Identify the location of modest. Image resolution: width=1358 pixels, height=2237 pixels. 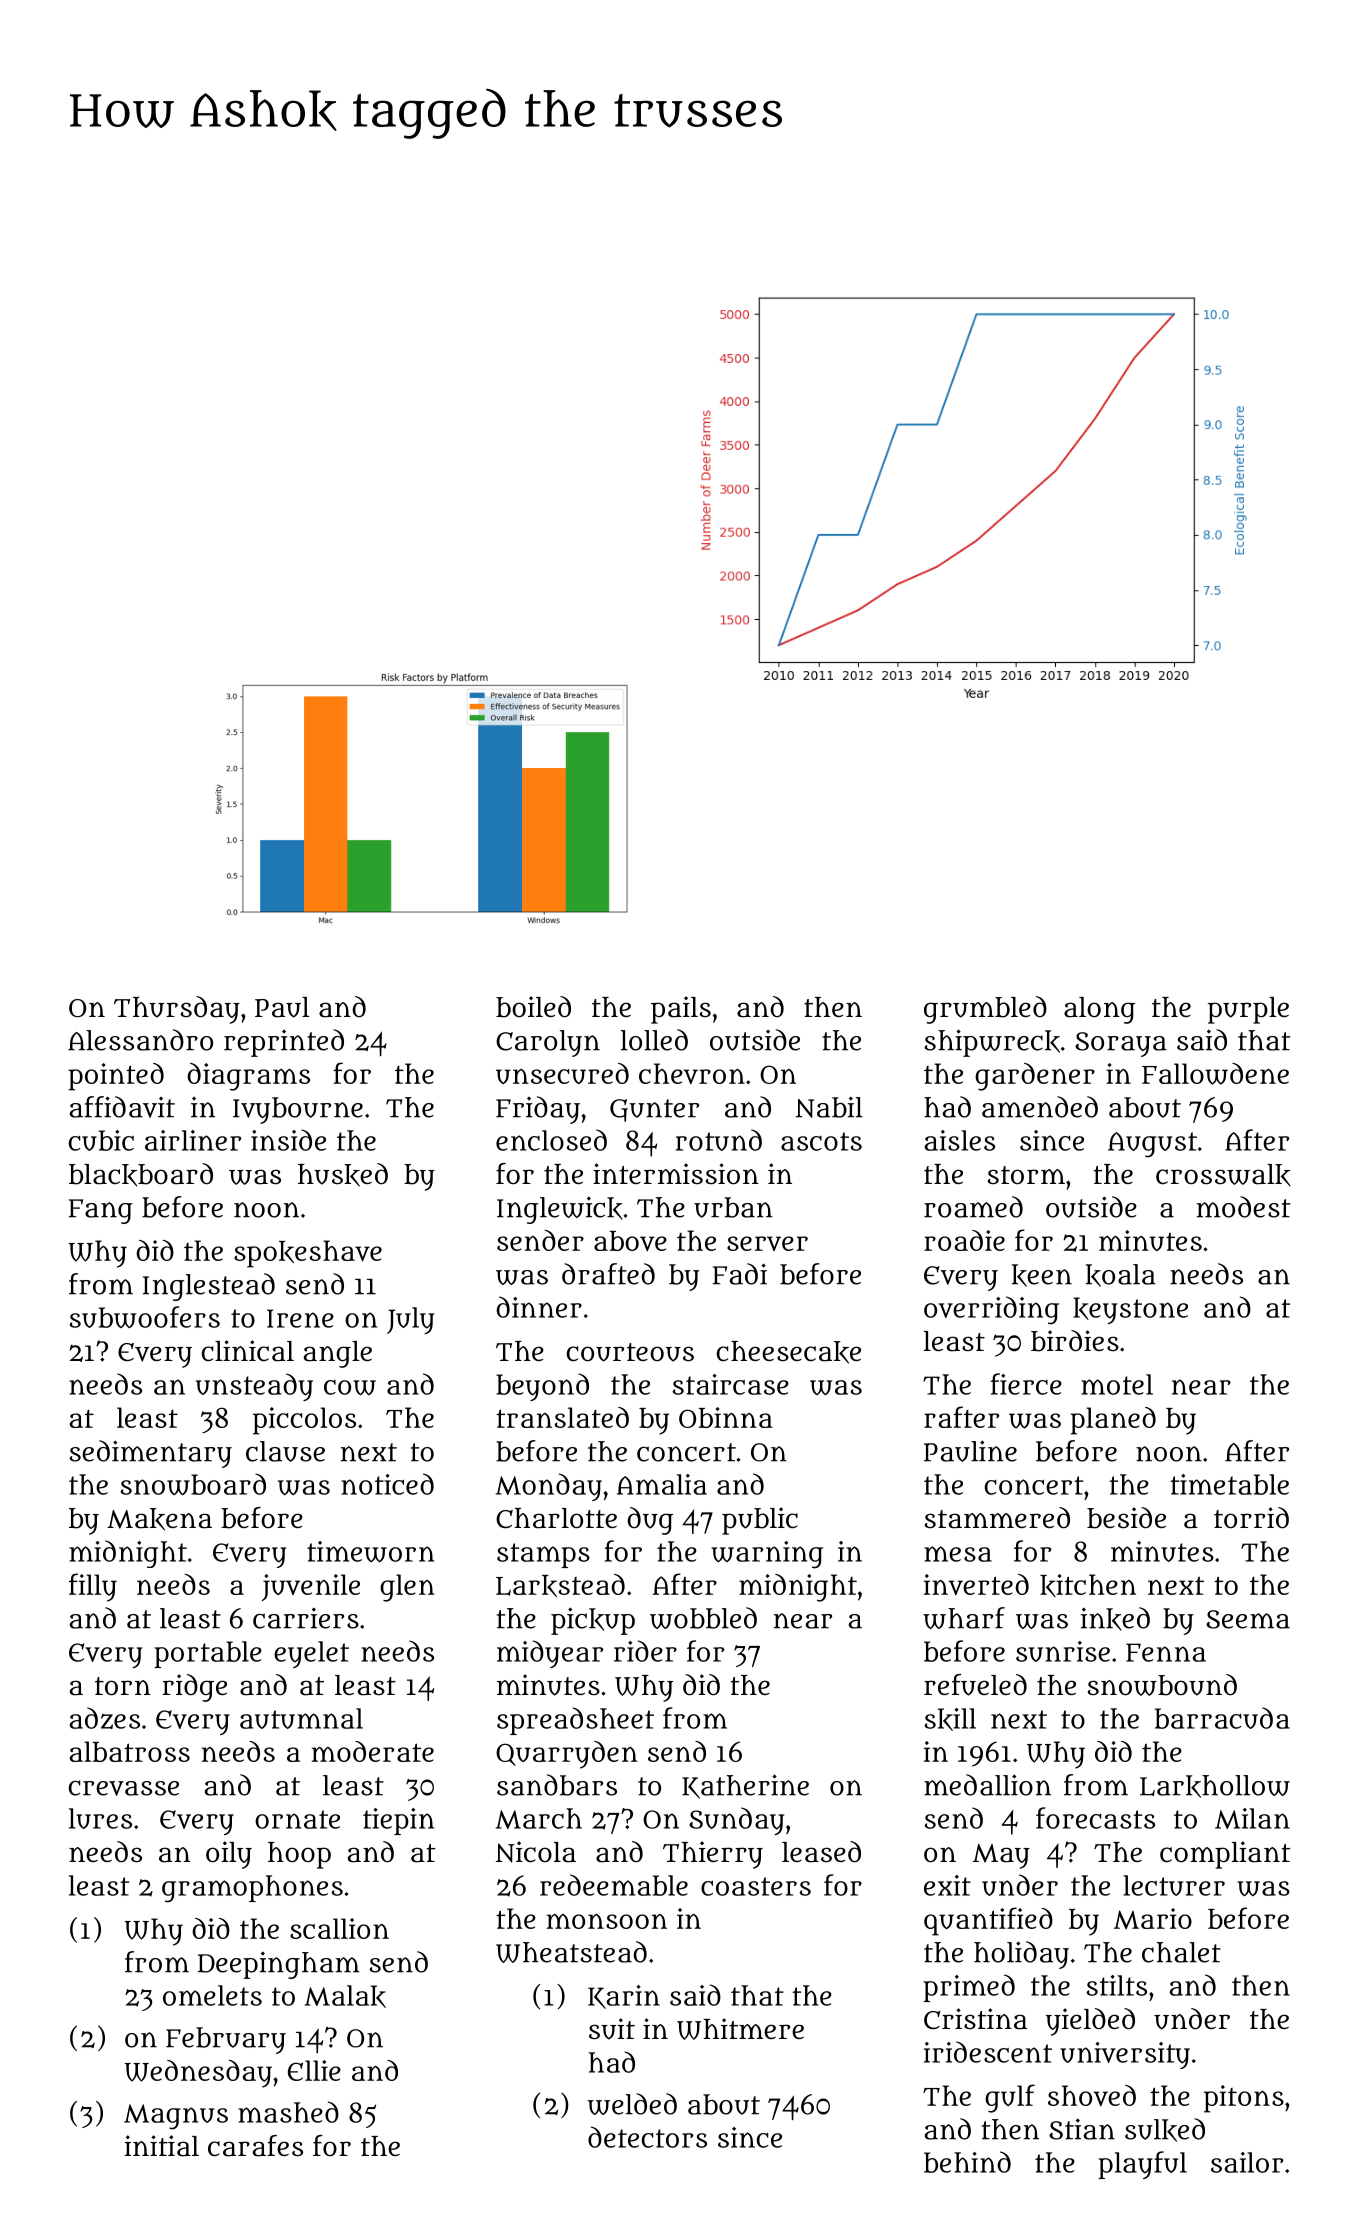
(1243, 1207).
